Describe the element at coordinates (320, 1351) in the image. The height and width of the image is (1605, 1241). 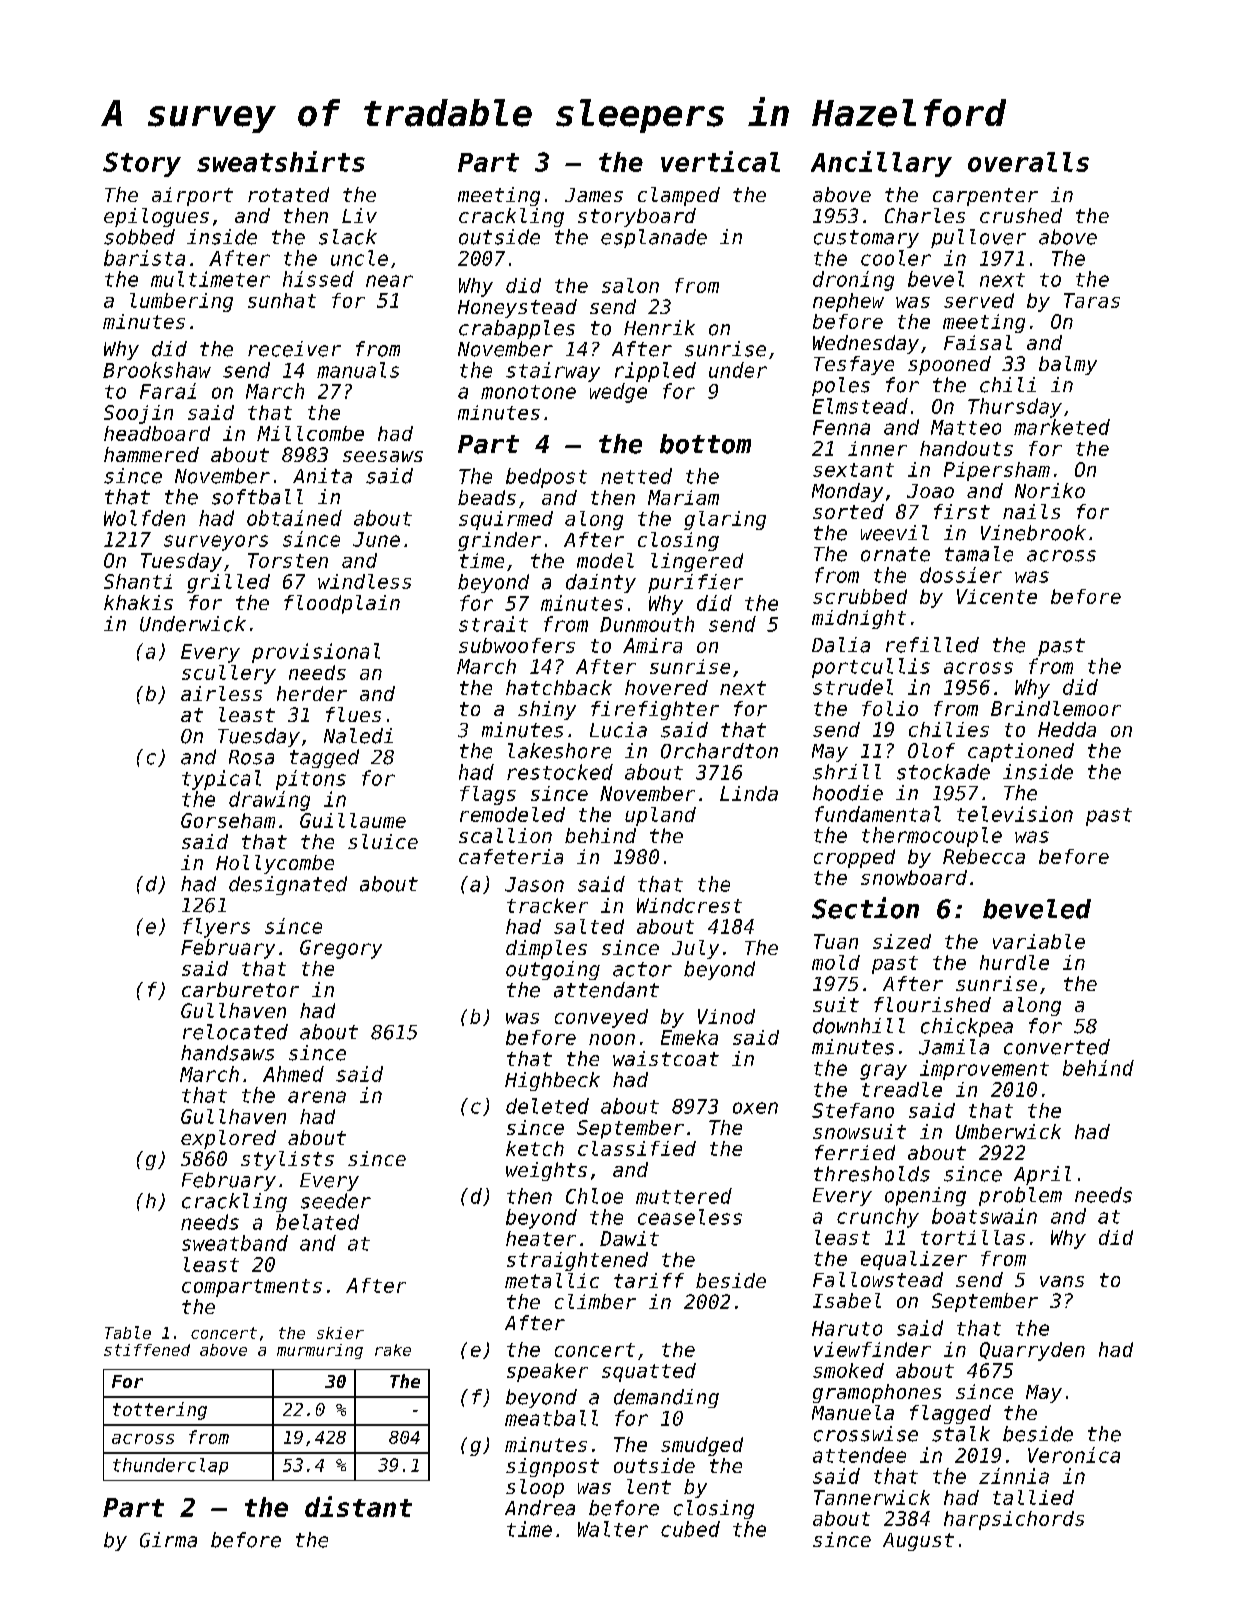
I see `murmuring` at that location.
